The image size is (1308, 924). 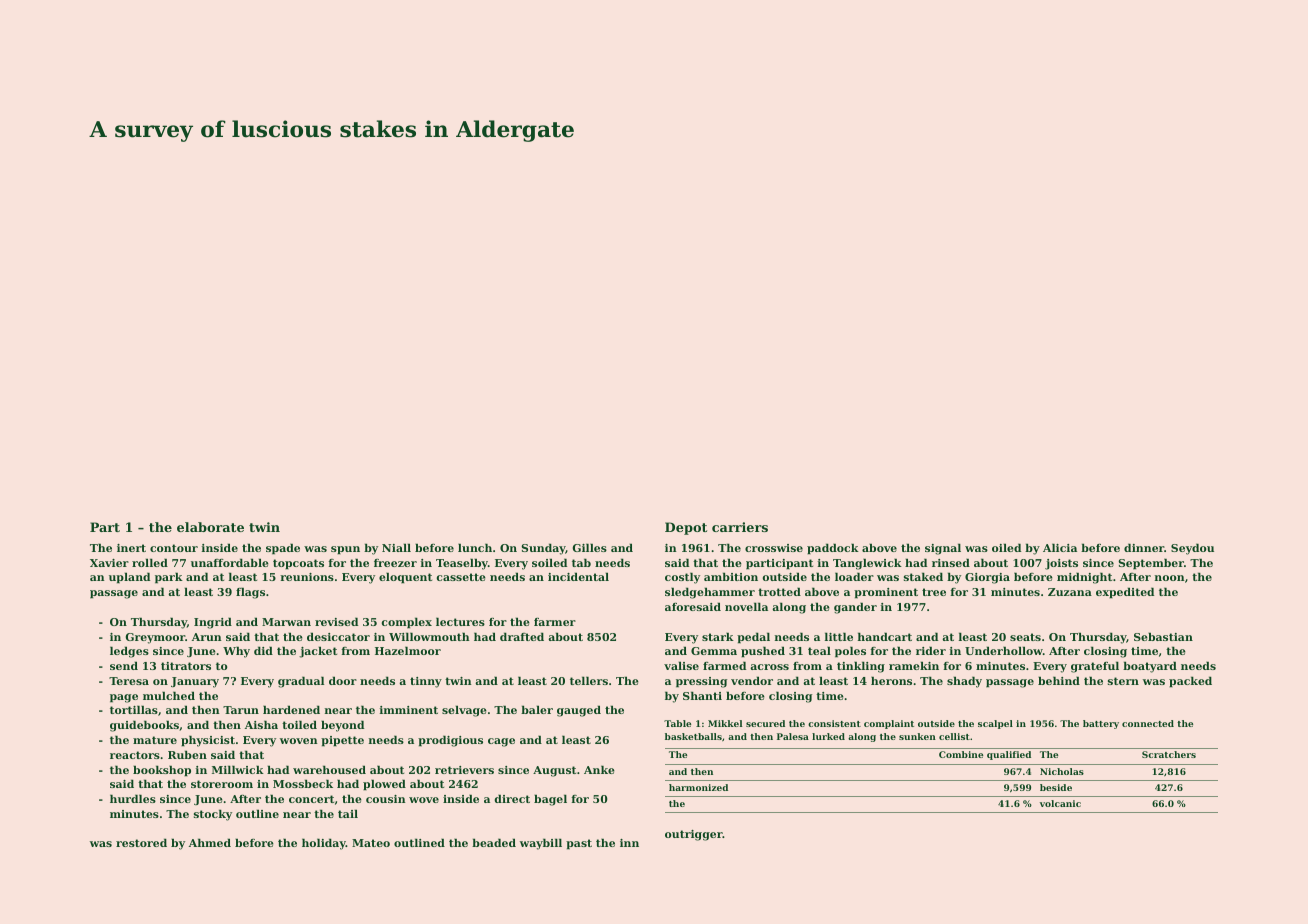 What do you see at coordinates (1060, 803) in the screenshot?
I see `volcanic` at bounding box center [1060, 803].
